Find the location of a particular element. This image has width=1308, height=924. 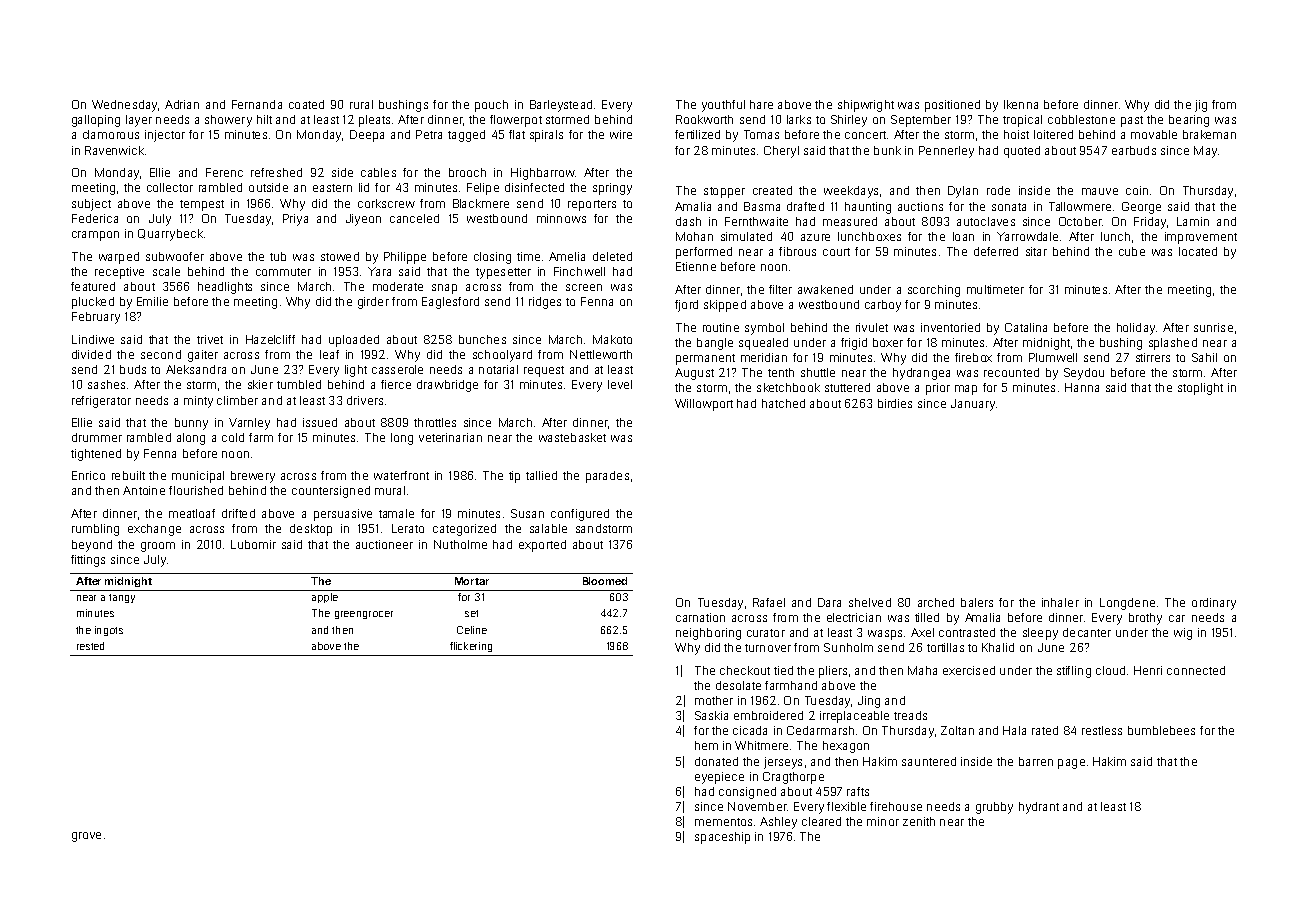

salable is located at coordinates (548, 528).
